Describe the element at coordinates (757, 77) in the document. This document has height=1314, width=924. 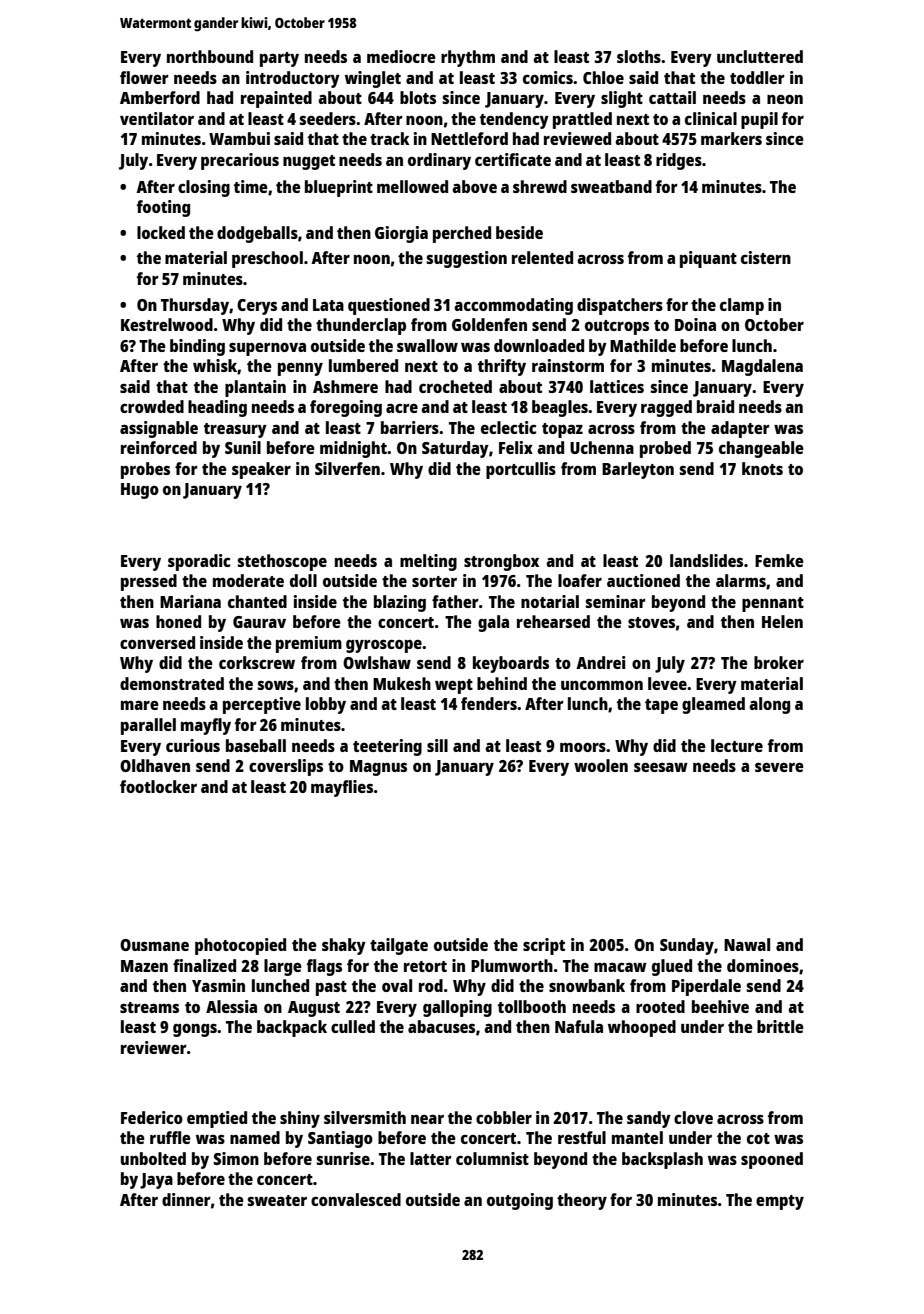
I see `toddler` at that location.
